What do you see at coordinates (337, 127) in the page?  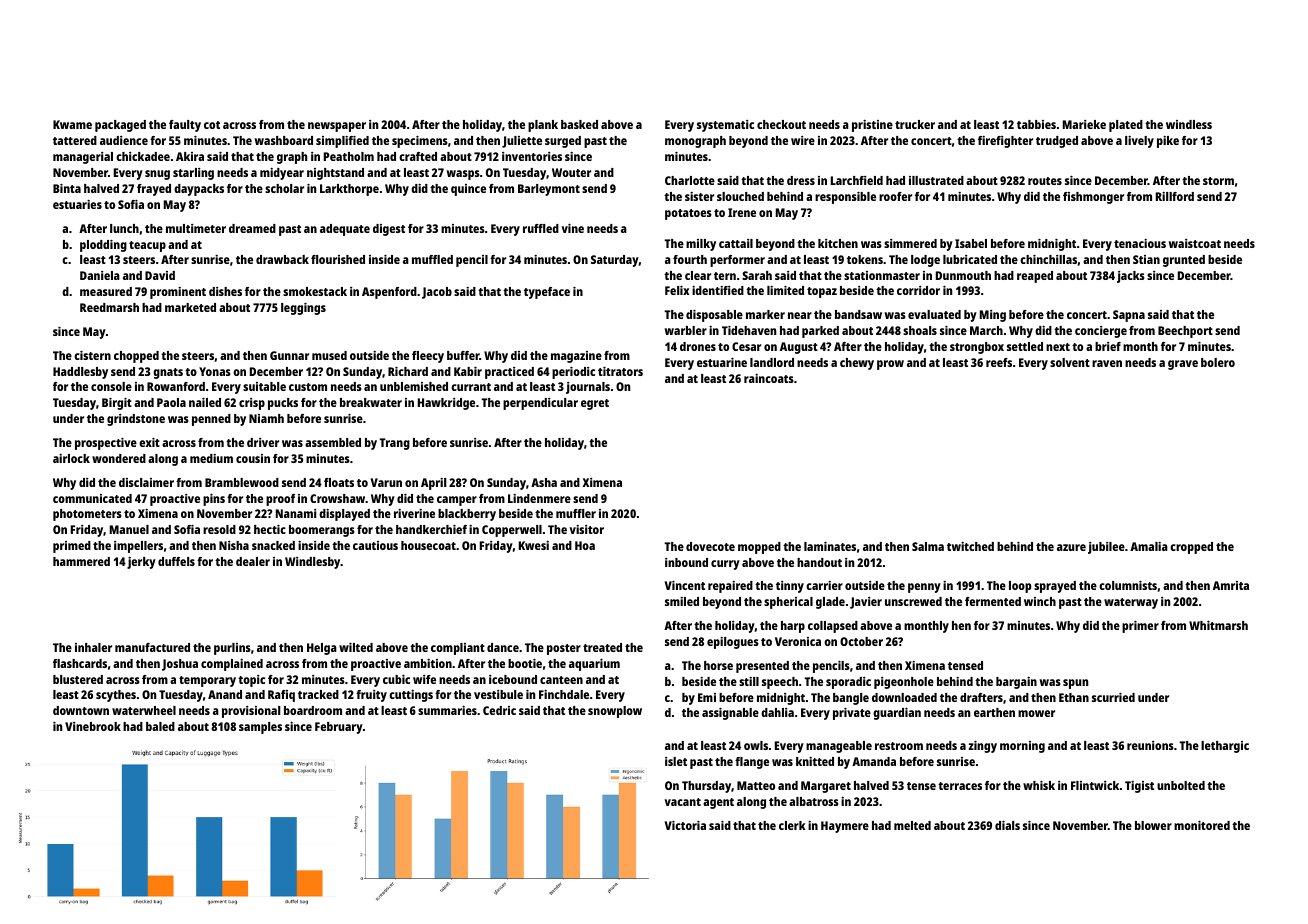 I see `newspaper` at bounding box center [337, 127].
